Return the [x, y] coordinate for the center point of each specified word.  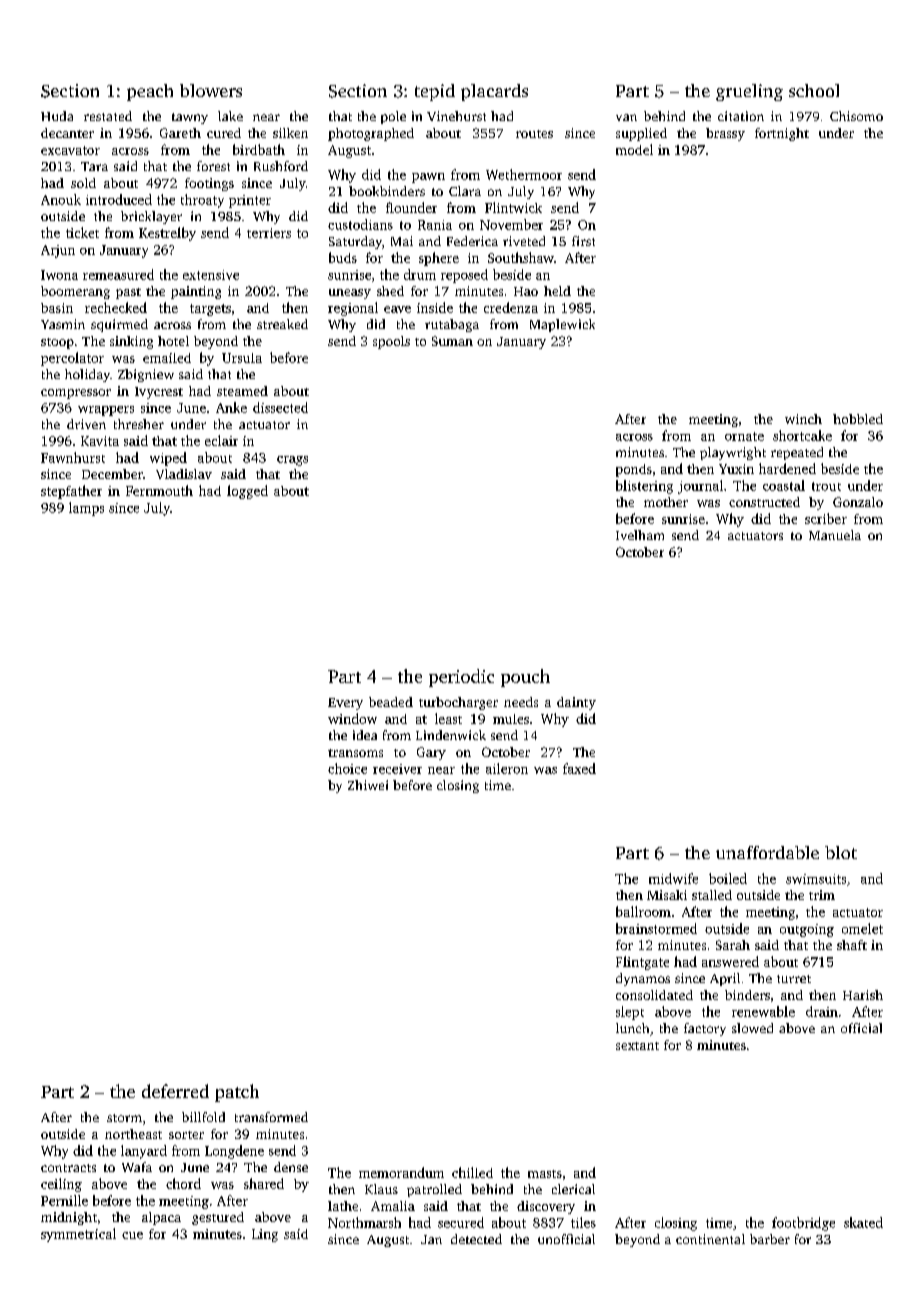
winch [803, 419]
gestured [218, 1218]
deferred [175, 1091]
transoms [355, 753]
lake [230, 116]
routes [534, 134]
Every [345, 704]
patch [237, 1093]
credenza [511, 307]
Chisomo [856, 116]
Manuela [835, 535]
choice [347, 768]
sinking [131, 342]
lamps [86, 509]
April [725, 979]
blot [841, 852]
